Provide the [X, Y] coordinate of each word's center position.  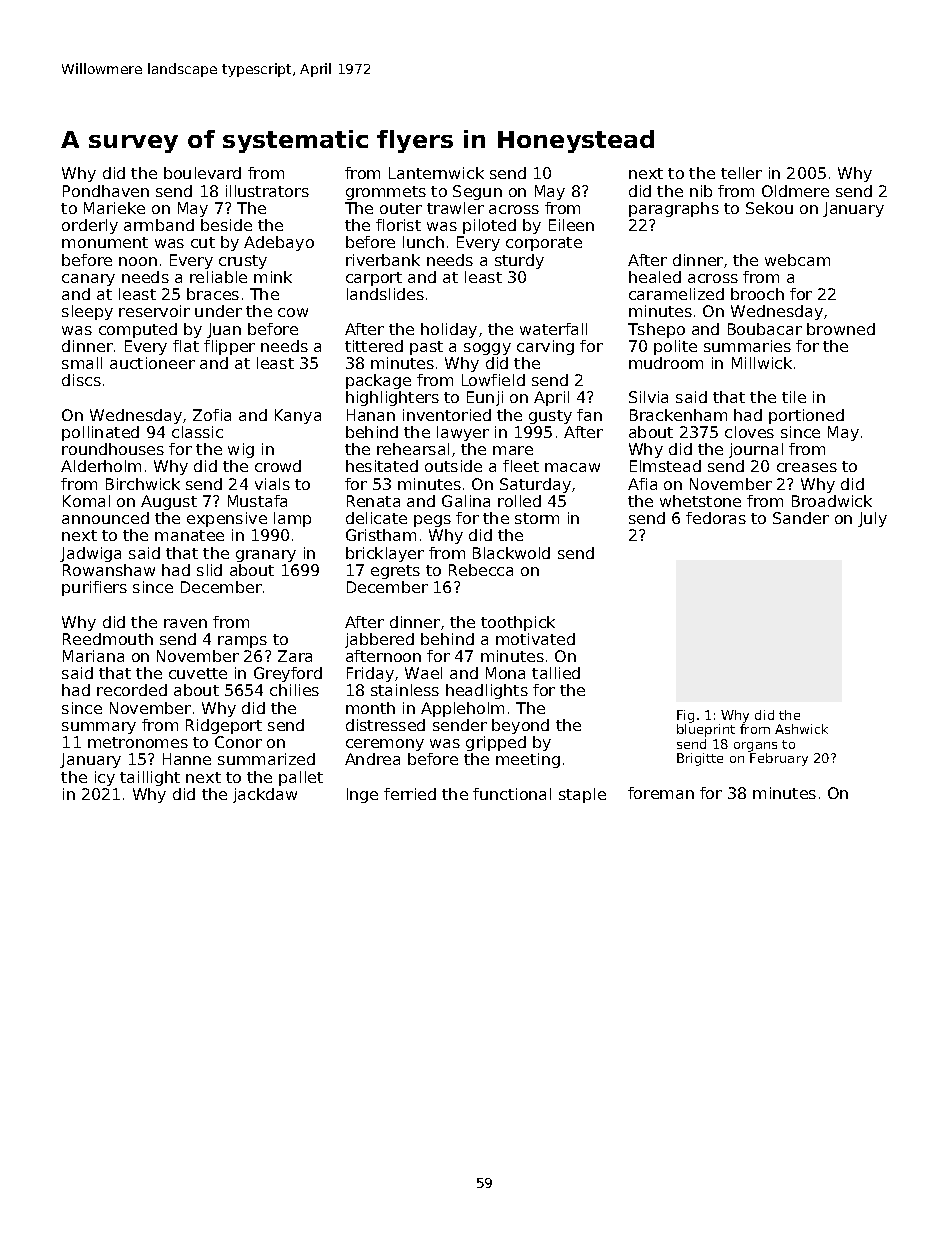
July [872, 519]
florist [398, 225]
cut [203, 242]
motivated [535, 639]
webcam [797, 260]
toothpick [518, 623]
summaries [747, 346]
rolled [519, 501]
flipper [229, 347]
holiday [449, 330]
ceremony [385, 745]
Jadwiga [90, 554]
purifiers [94, 588]
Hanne [187, 759]
